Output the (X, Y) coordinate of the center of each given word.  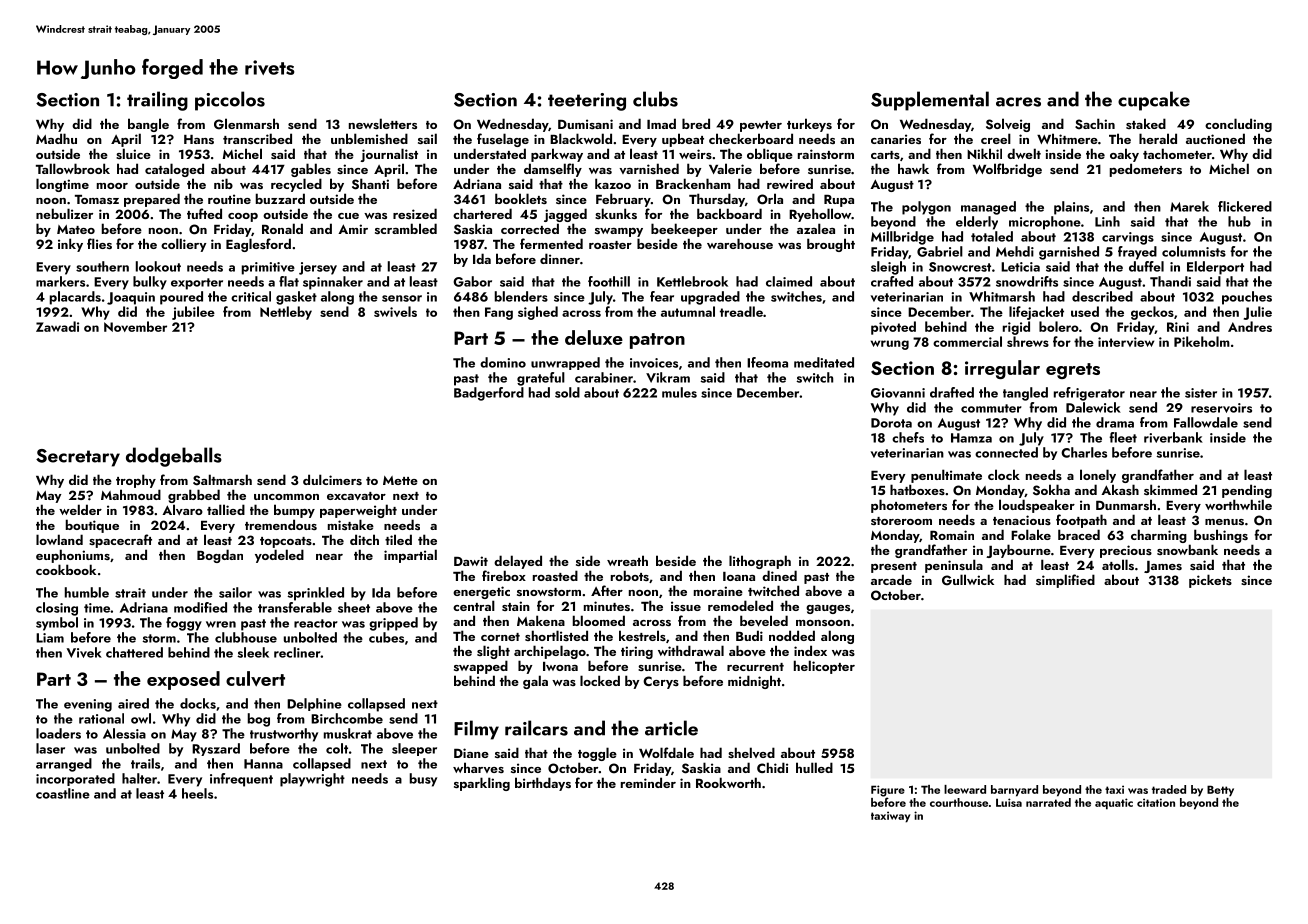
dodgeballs (174, 457)
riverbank (1173, 437)
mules (679, 392)
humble (87, 592)
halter (139, 778)
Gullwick (968, 580)
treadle (741, 311)
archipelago (550, 652)
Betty (1220, 791)
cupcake (1154, 101)
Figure (888, 791)
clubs (655, 99)
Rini (1178, 327)
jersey (318, 268)
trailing (157, 101)
